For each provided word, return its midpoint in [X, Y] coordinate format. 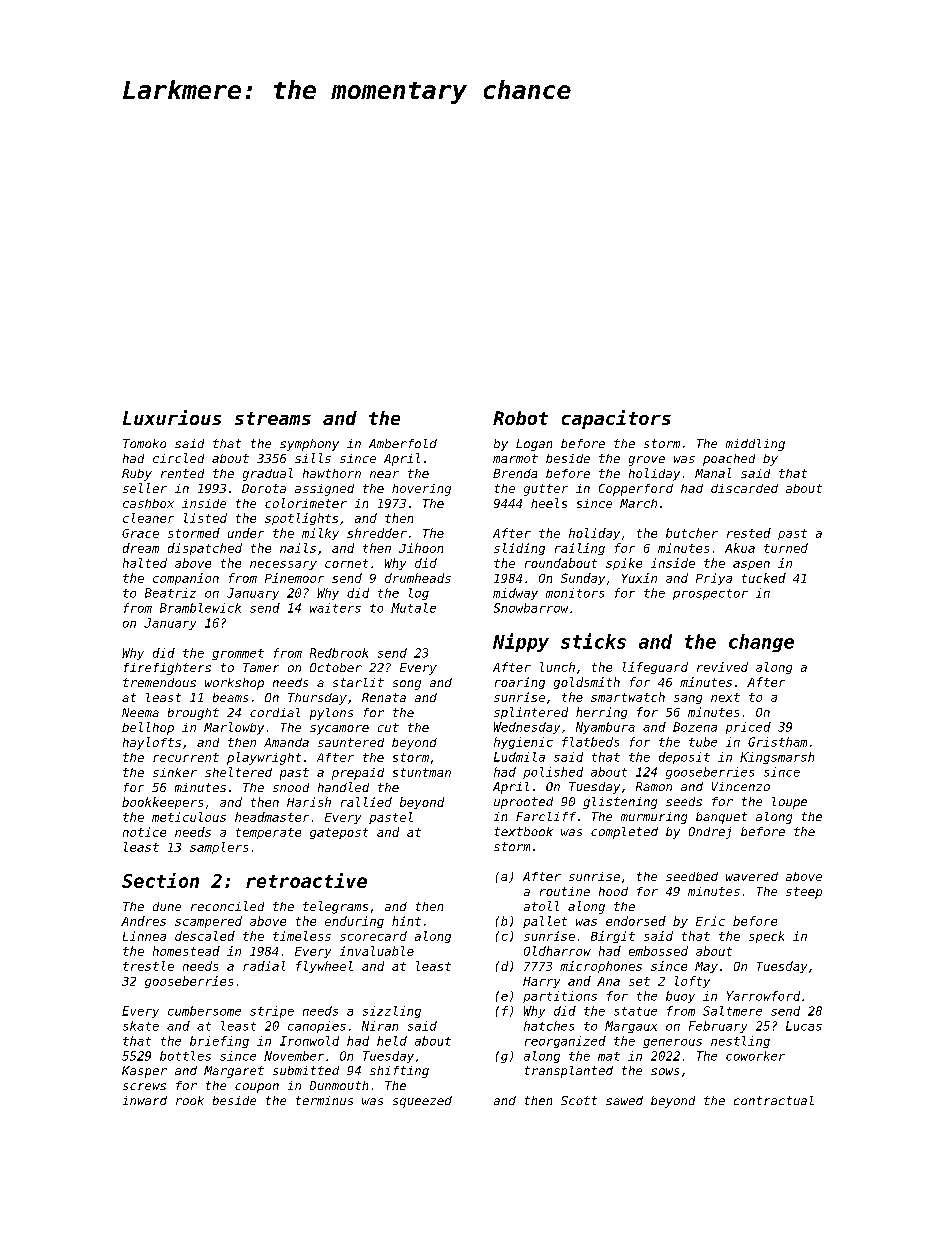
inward [145, 1100]
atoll [541, 906]
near [384, 474]
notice [144, 832]
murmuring [654, 818]
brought [193, 714]
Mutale [413, 608]
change [761, 643]
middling [755, 445]
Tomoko [144, 443]
